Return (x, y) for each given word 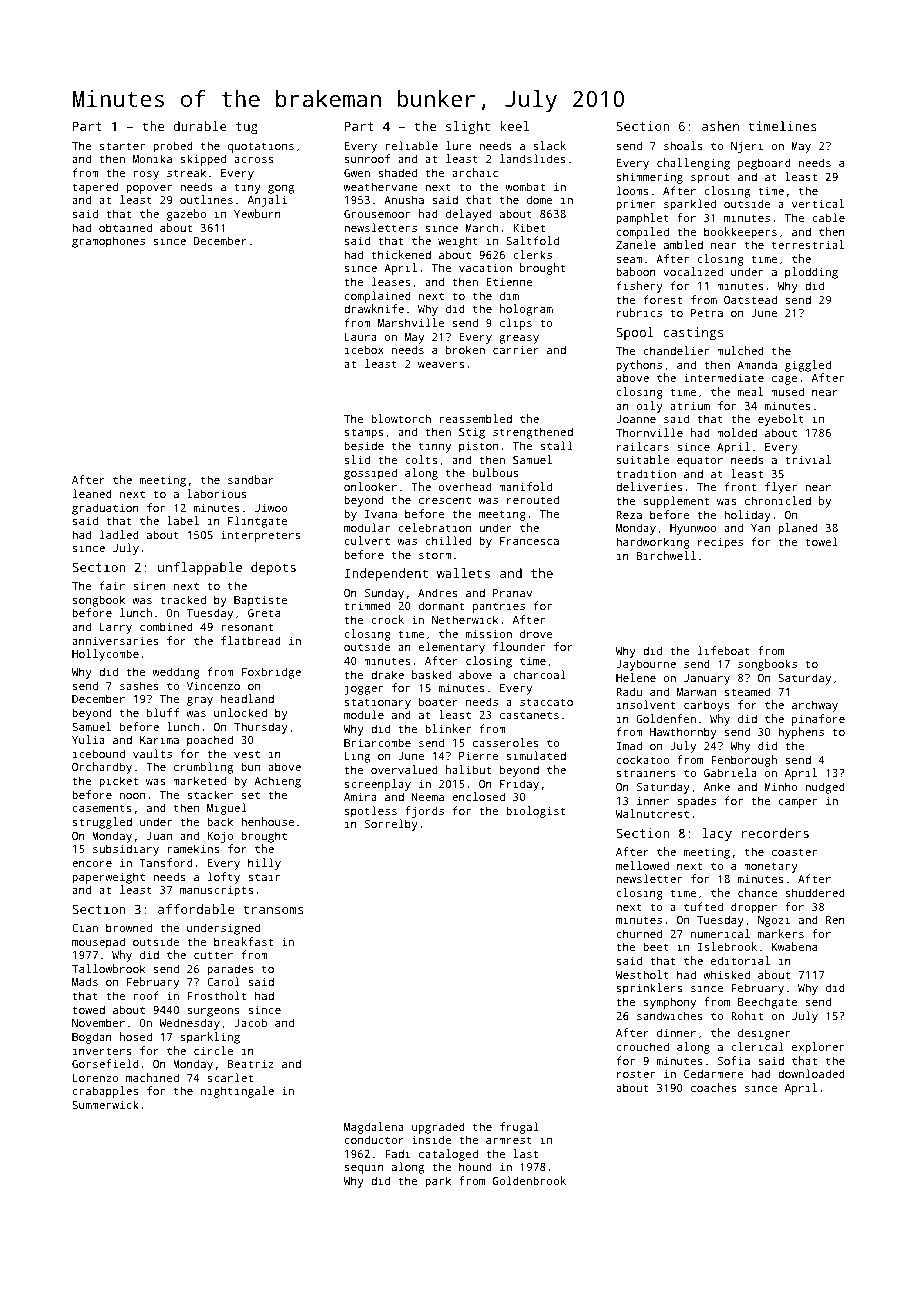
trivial (808, 459)
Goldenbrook (529, 1180)
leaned (92, 493)
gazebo (186, 215)
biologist (536, 812)
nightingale (237, 1092)
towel (821, 541)
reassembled (475, 418)
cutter (213, 955)
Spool (635, 333)
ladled (119, 534)
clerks (532, 254)
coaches (713, 1087)
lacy (717, 834)
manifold (525, 486)
